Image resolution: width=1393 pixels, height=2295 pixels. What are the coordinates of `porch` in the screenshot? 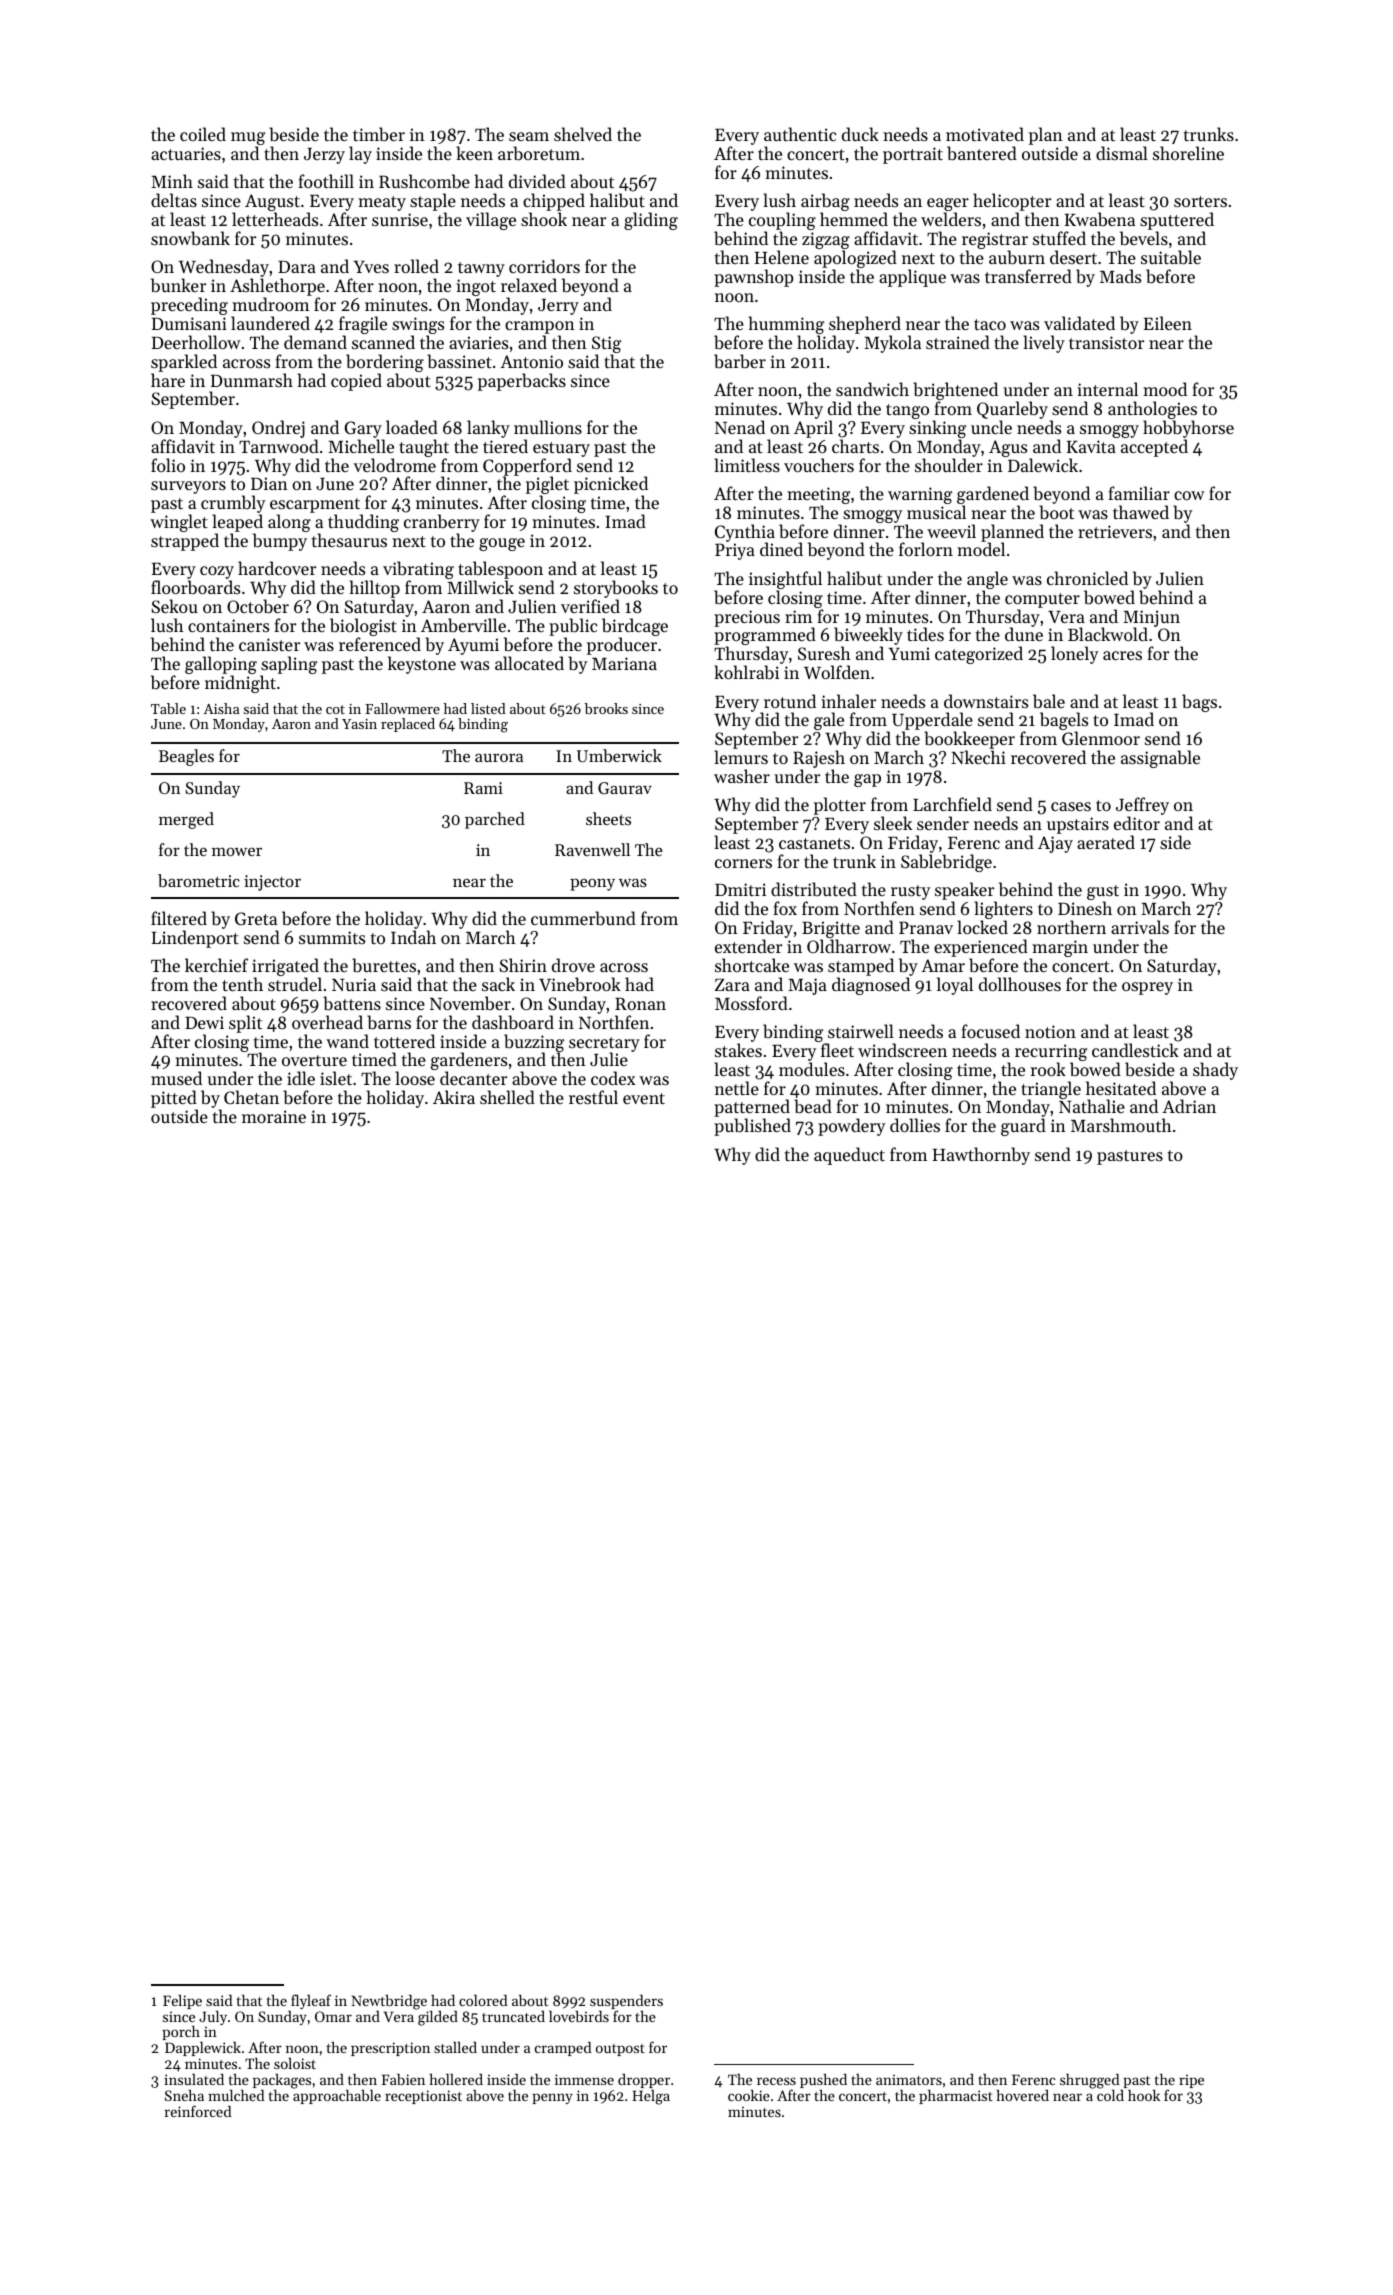 It's located at (182, 2034).
